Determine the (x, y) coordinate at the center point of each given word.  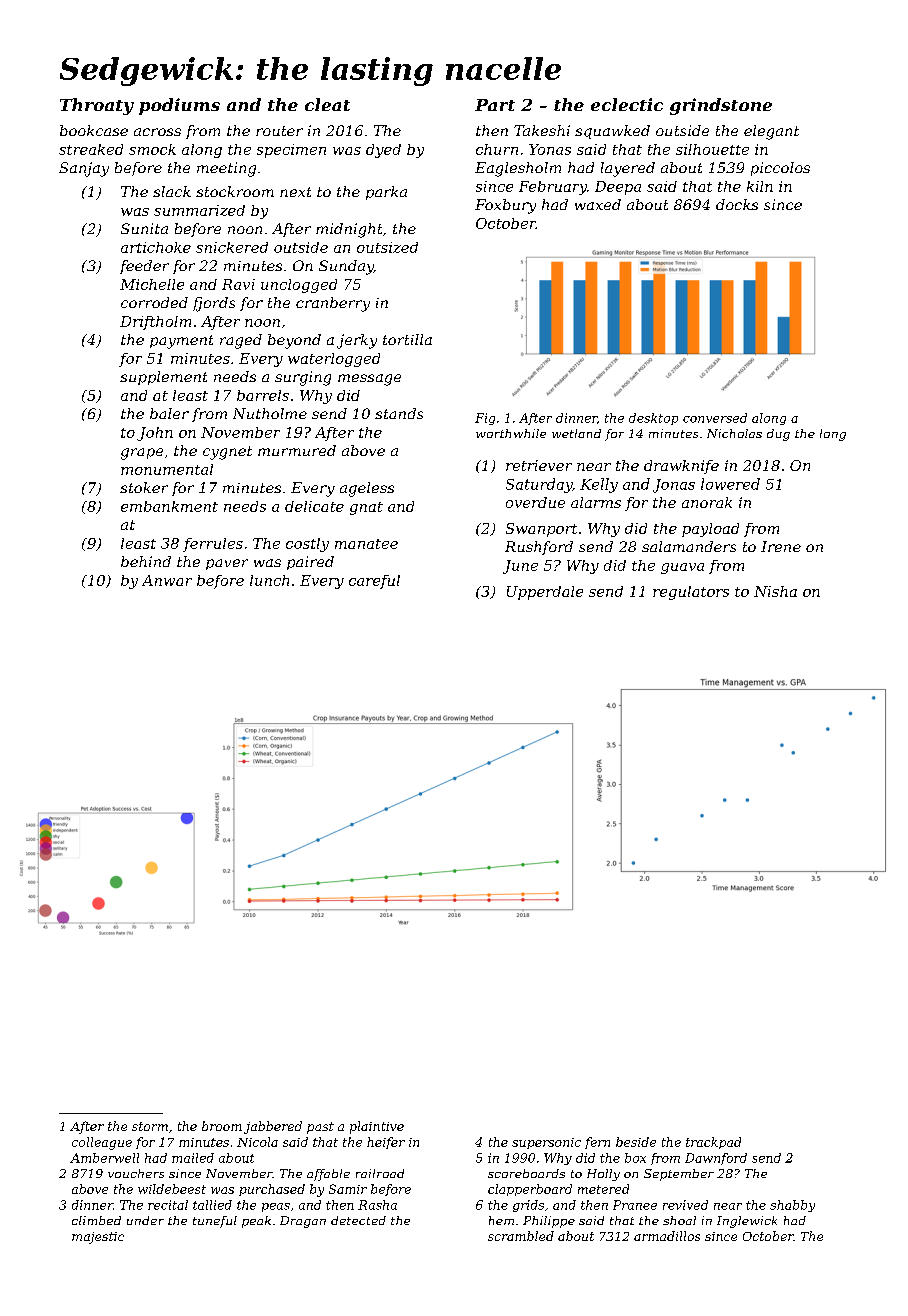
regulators (691, 593)
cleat (327, 104)
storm (150, 1126)
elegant (771, 132)
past (320, 1128)
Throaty (97, 106)
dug (778, 435)
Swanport (541, 530)
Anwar (167, 580)
